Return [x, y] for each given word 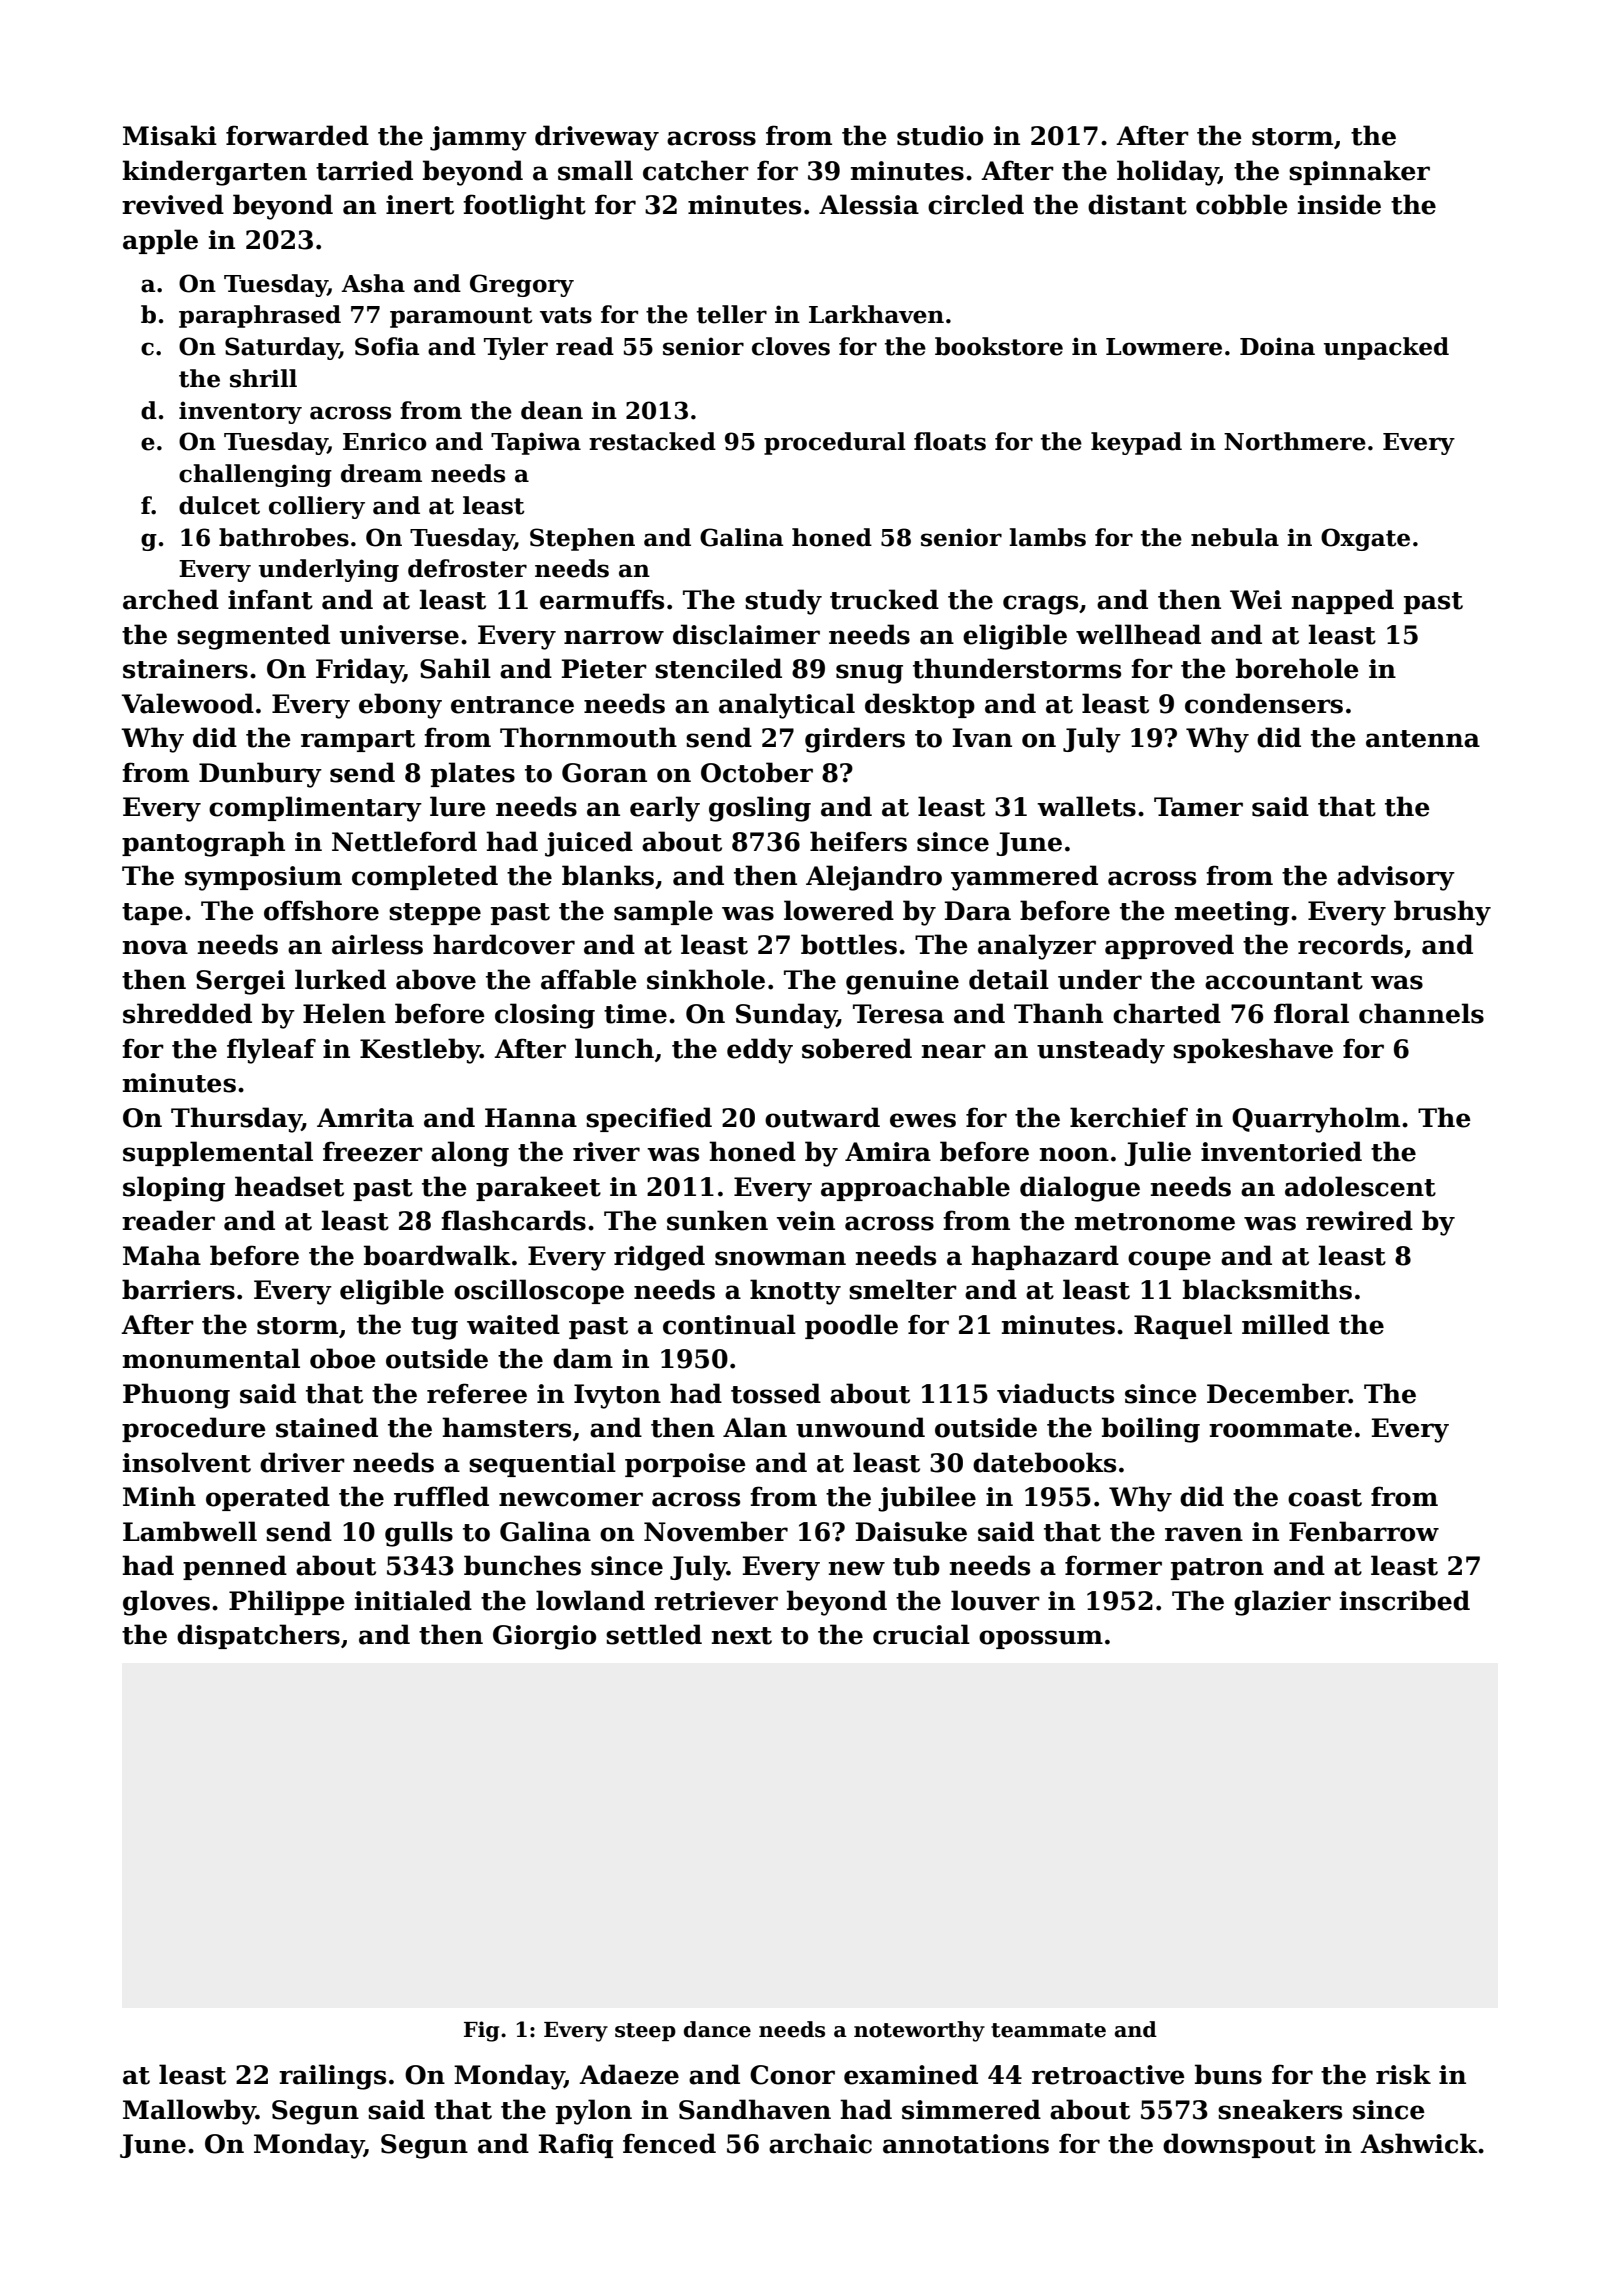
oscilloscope [539, 1291]
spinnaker [1359, 172]
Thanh [1058, 1013]
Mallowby [189, 2112]
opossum [1041, 1639]
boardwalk [437, 1255]
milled [1286, 1324]
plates [473, 774]
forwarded [297, 135]
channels [1421, 1013]
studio [940, 135]
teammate [1048, 2030]
